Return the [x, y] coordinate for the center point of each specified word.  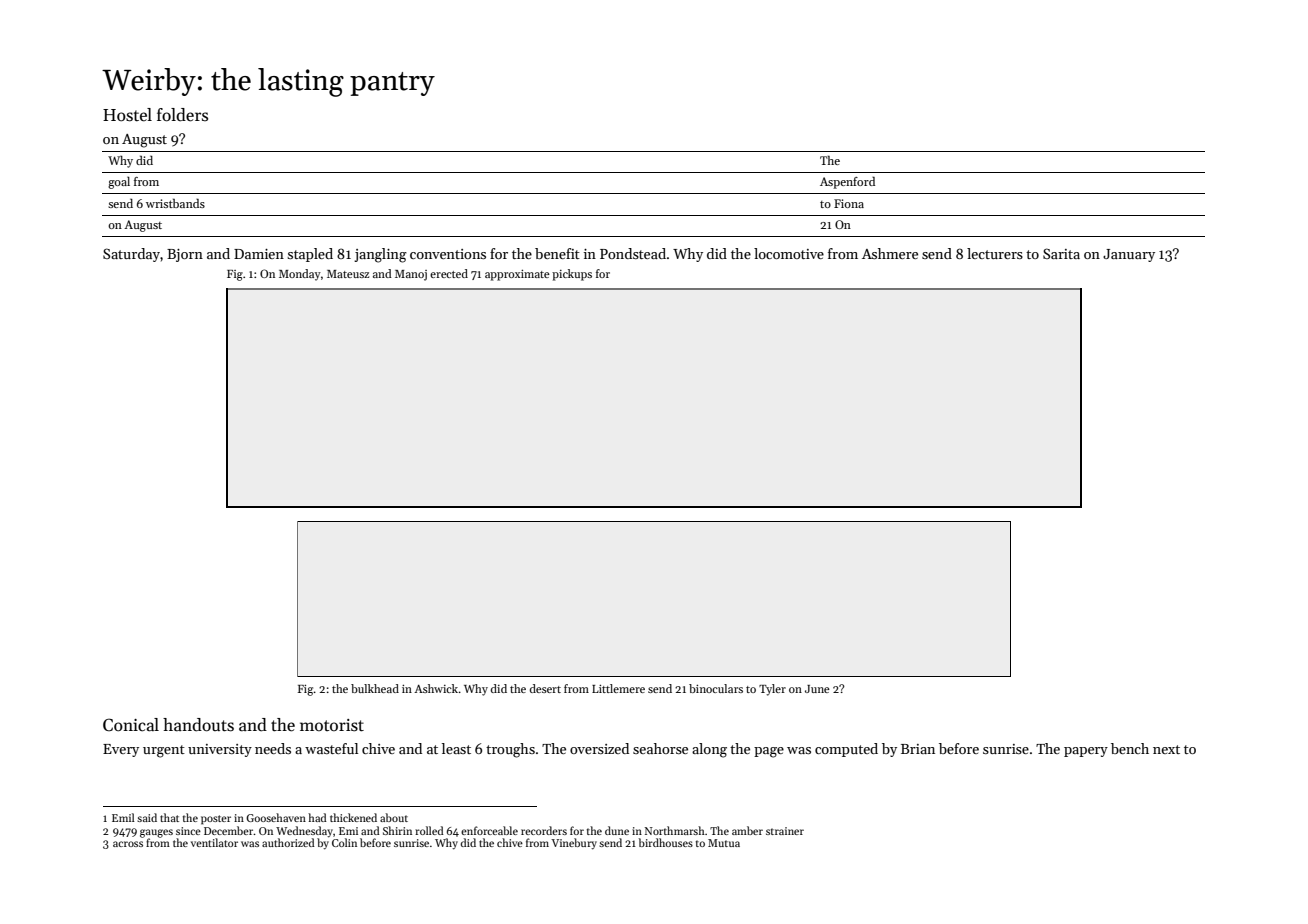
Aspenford [847, 182]
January [1129, 255]
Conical [131, 725]
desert [545, 688]
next [1166, 749]
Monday [300, 275]
